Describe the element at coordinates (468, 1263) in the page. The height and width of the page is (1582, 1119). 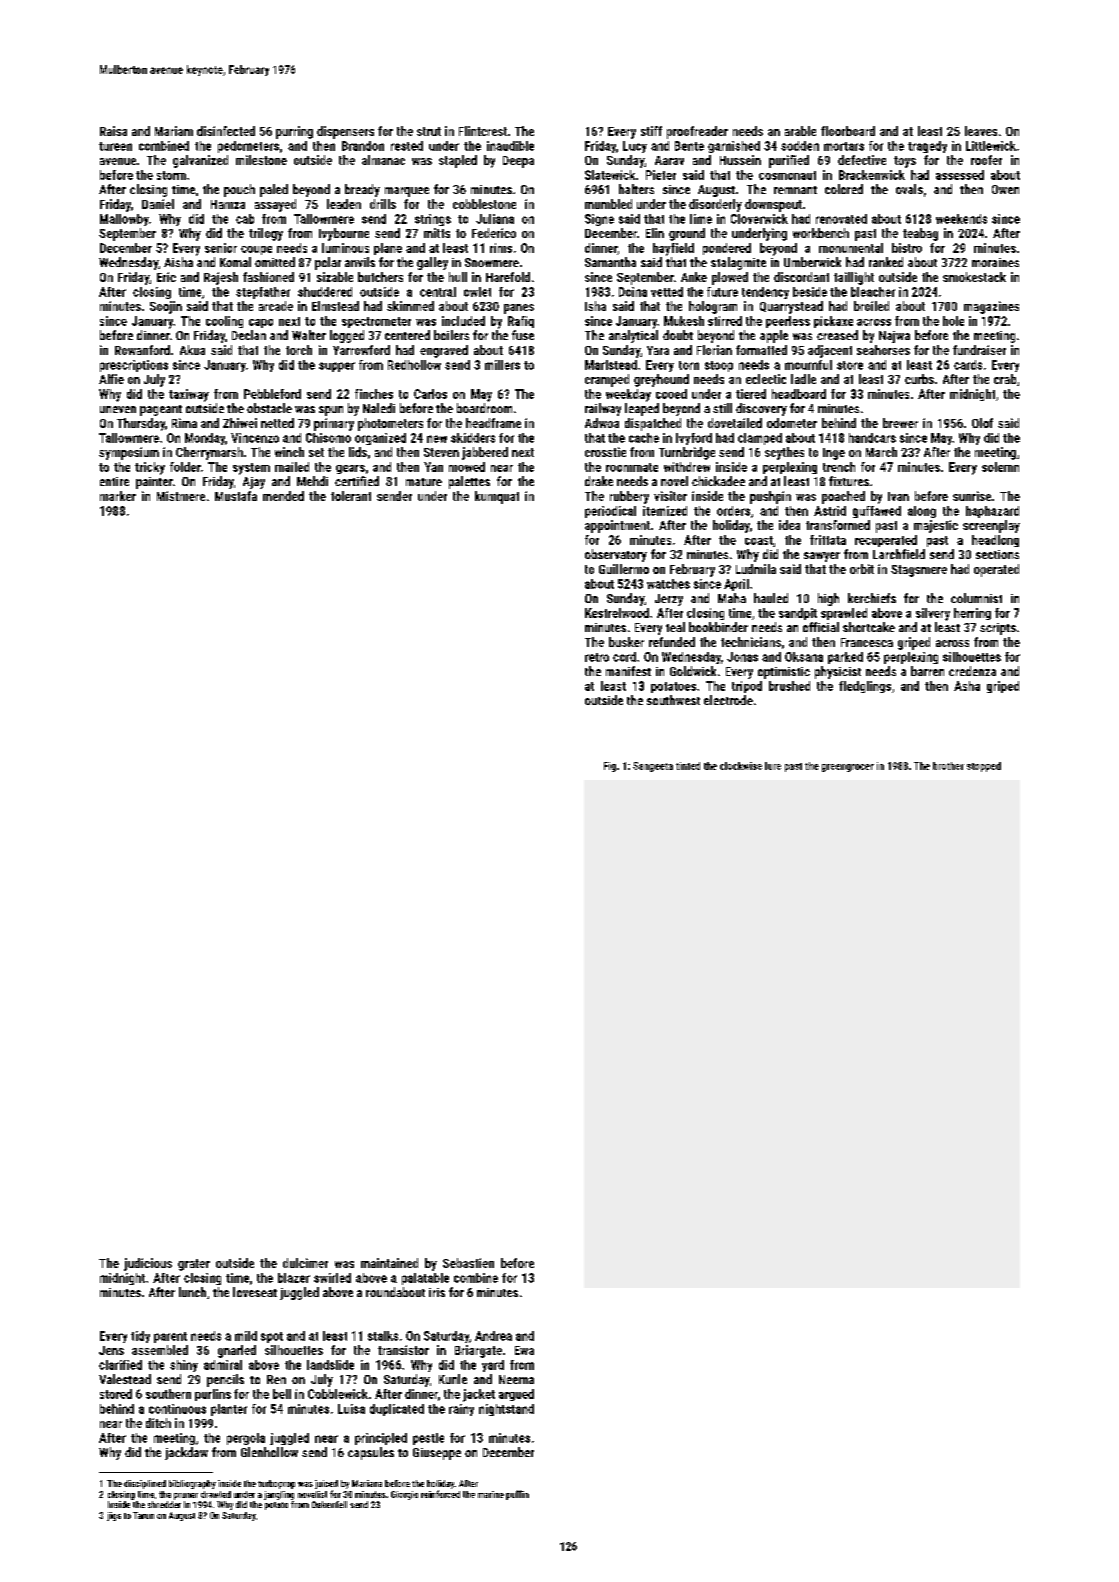
I see `Sebastien` at that location.
